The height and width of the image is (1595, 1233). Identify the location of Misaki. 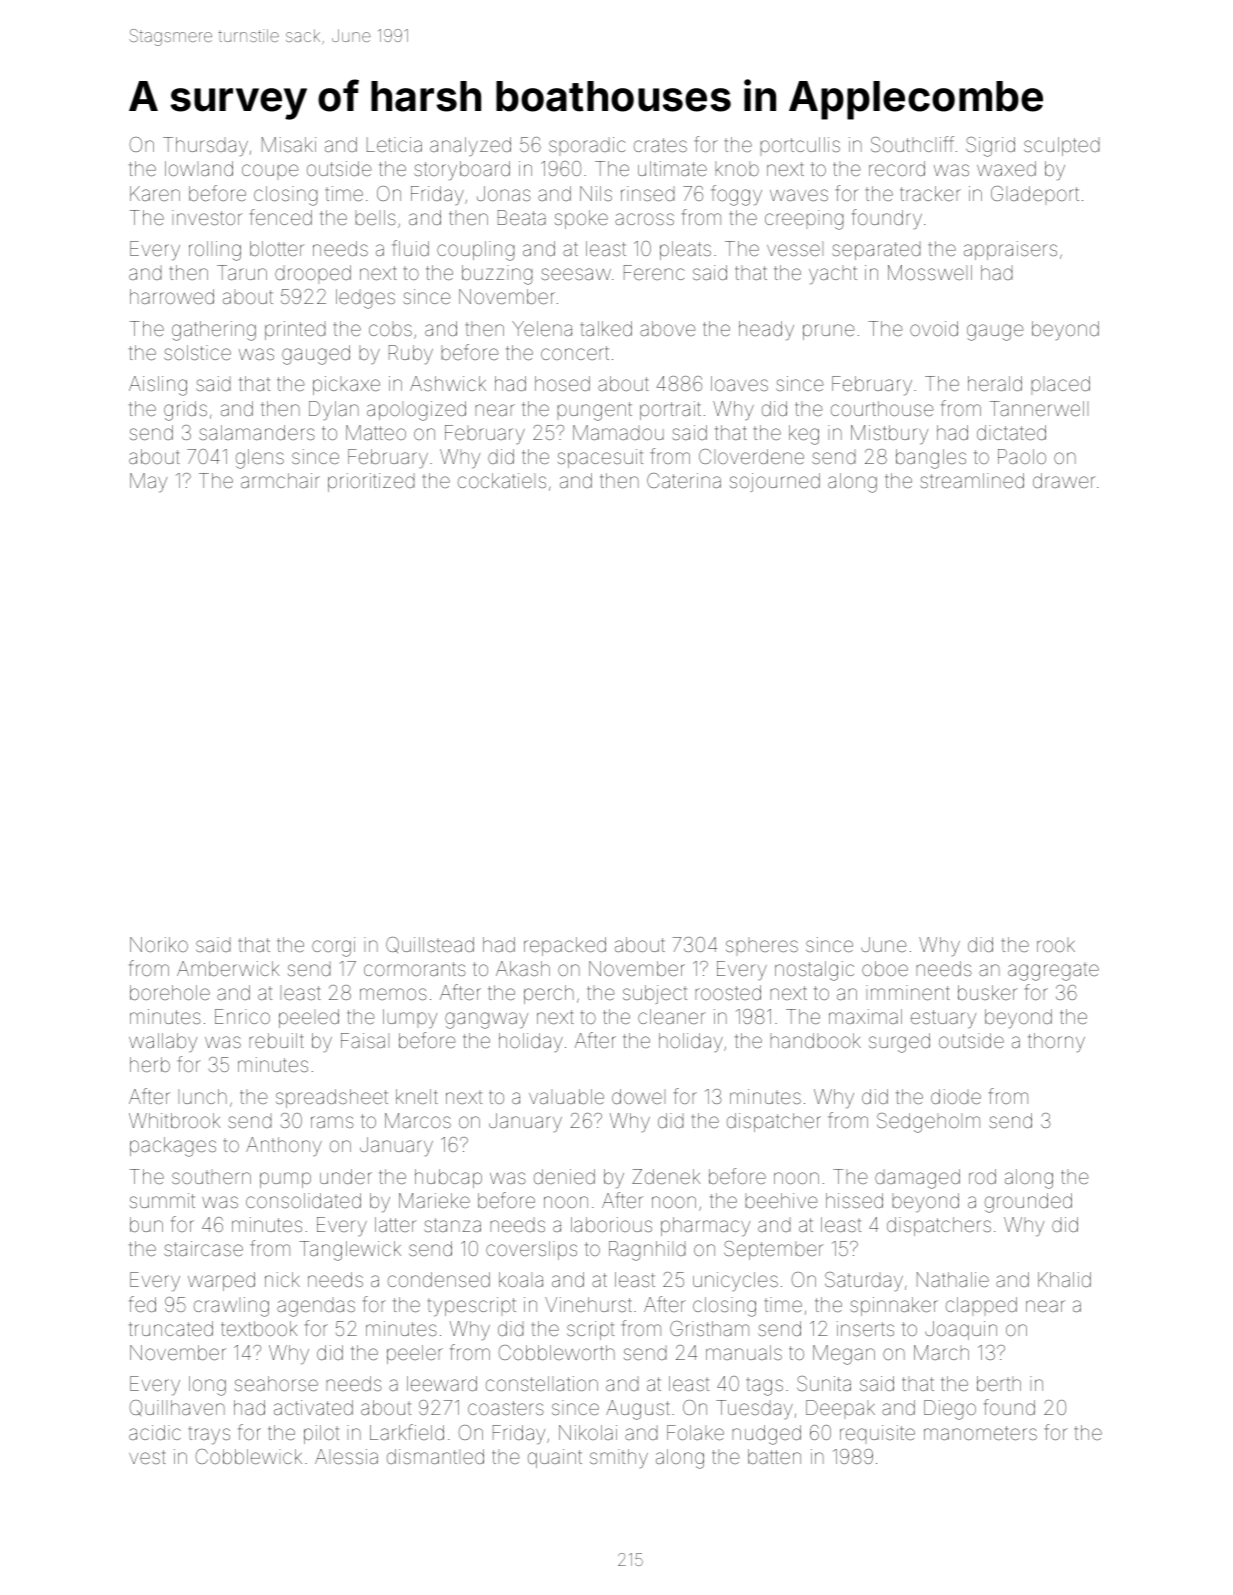
(289, 144).
